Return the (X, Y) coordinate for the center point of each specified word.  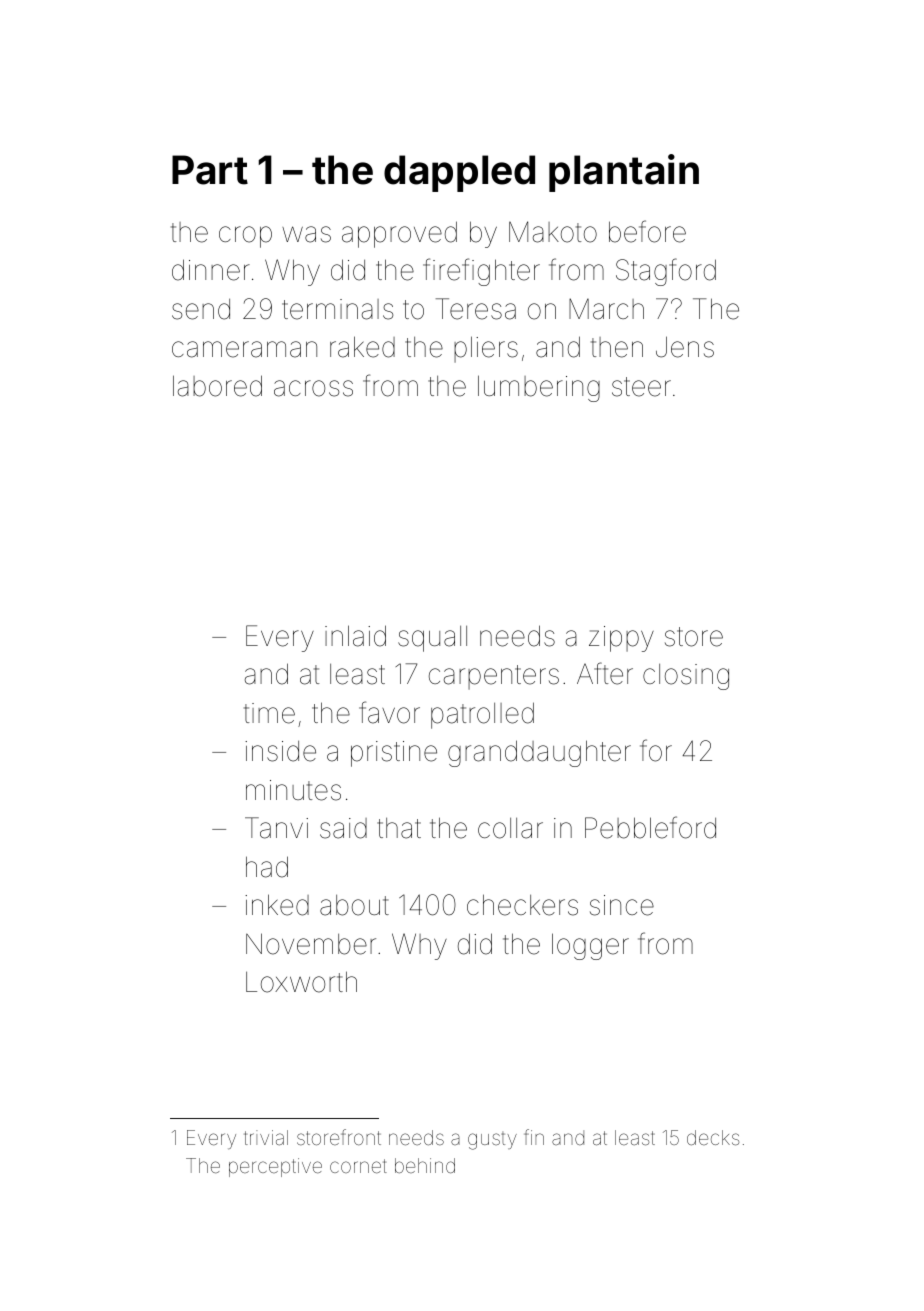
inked (277, 905)
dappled (459, 173)
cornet (358, 1166)
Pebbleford (650, 827)
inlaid (355, 636)
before (647, 231)
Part (210, 170)
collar (510, 828)
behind (425, 1165)
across (313, 388)
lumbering (539, 388)
